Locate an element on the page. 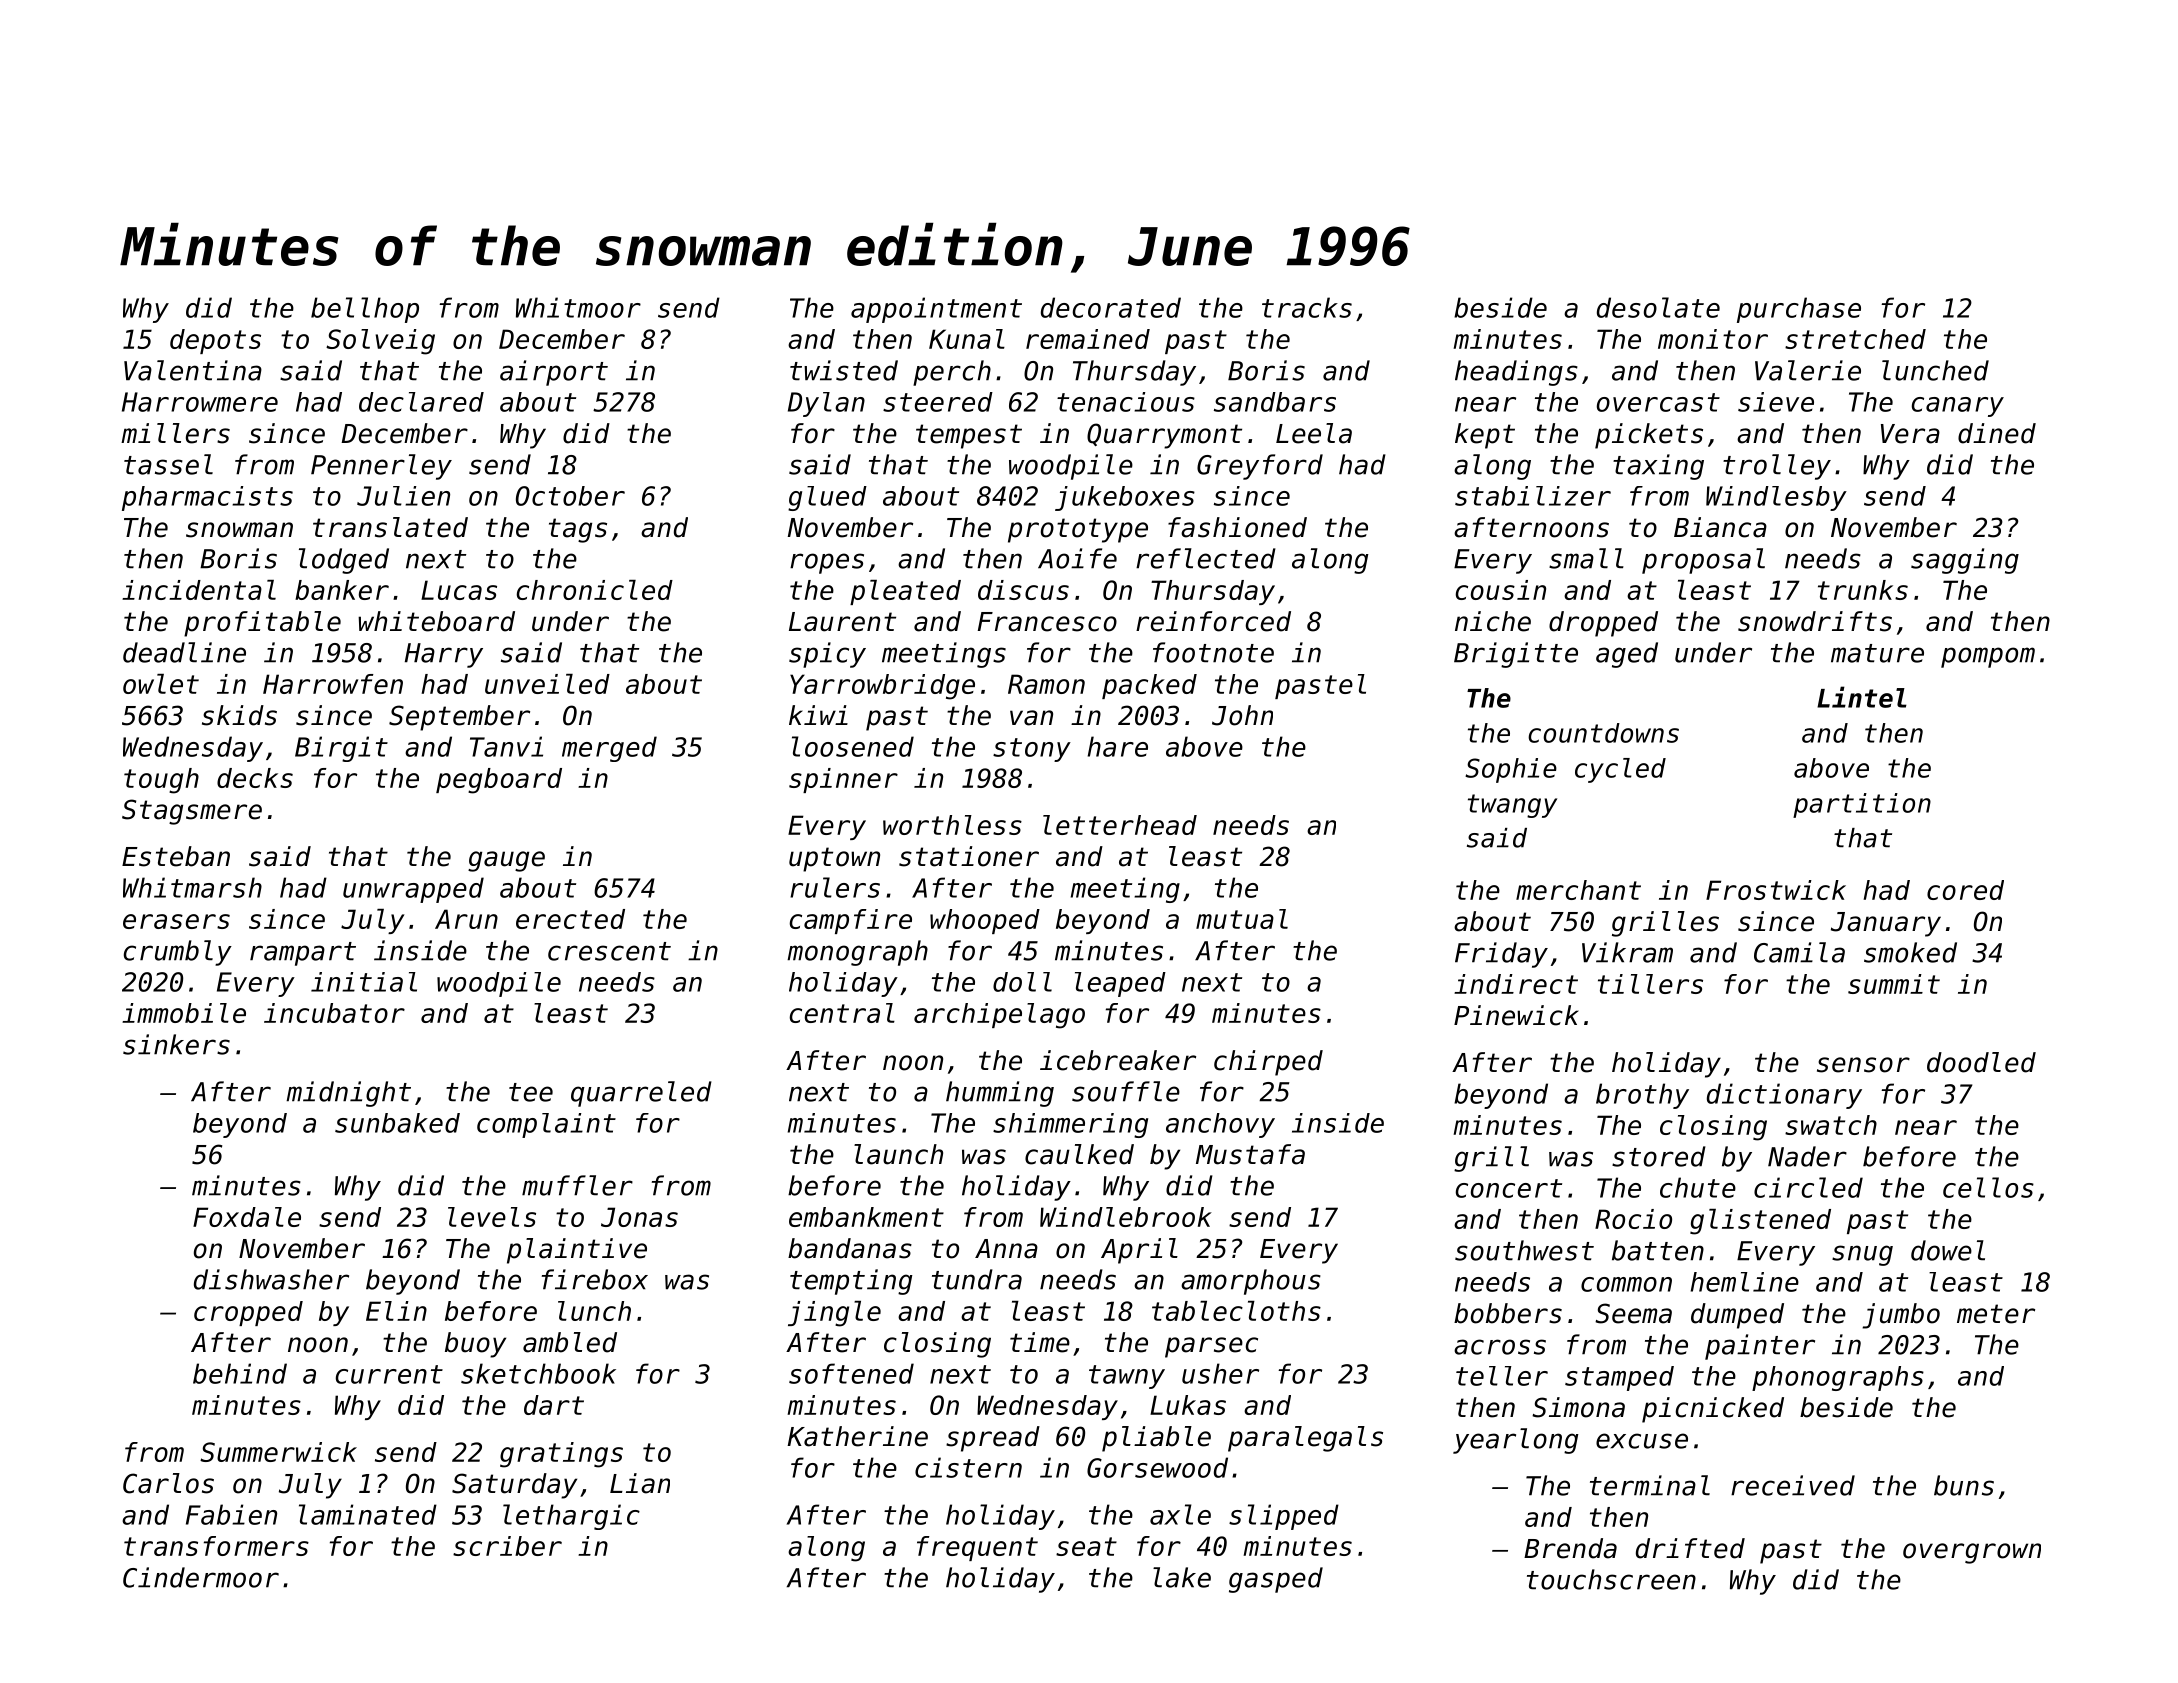 The image size is (2178, 1683). behind is located at coordinates (240, 1373).
